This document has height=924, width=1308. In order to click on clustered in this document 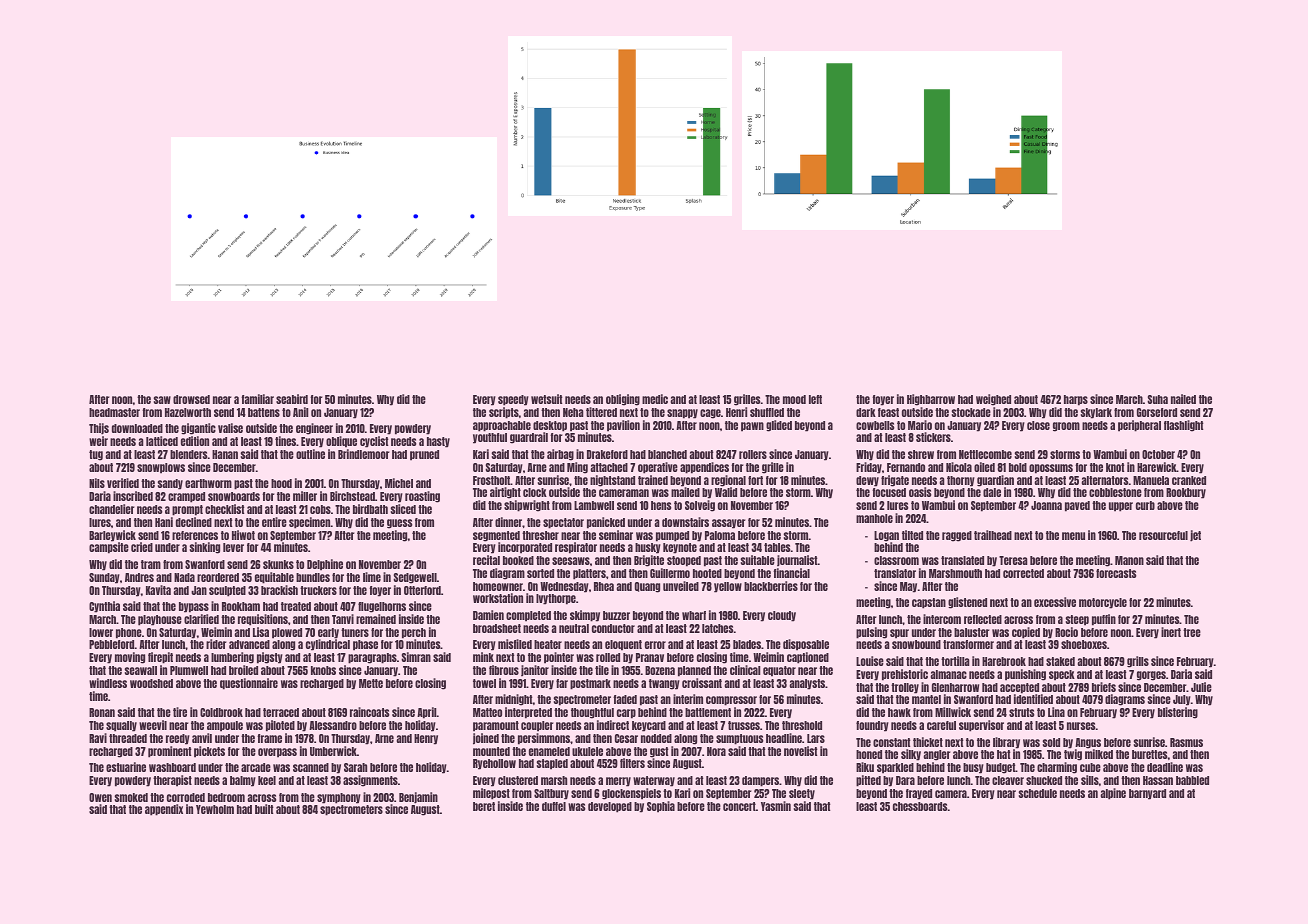, I will do `click(518, 780)`.
